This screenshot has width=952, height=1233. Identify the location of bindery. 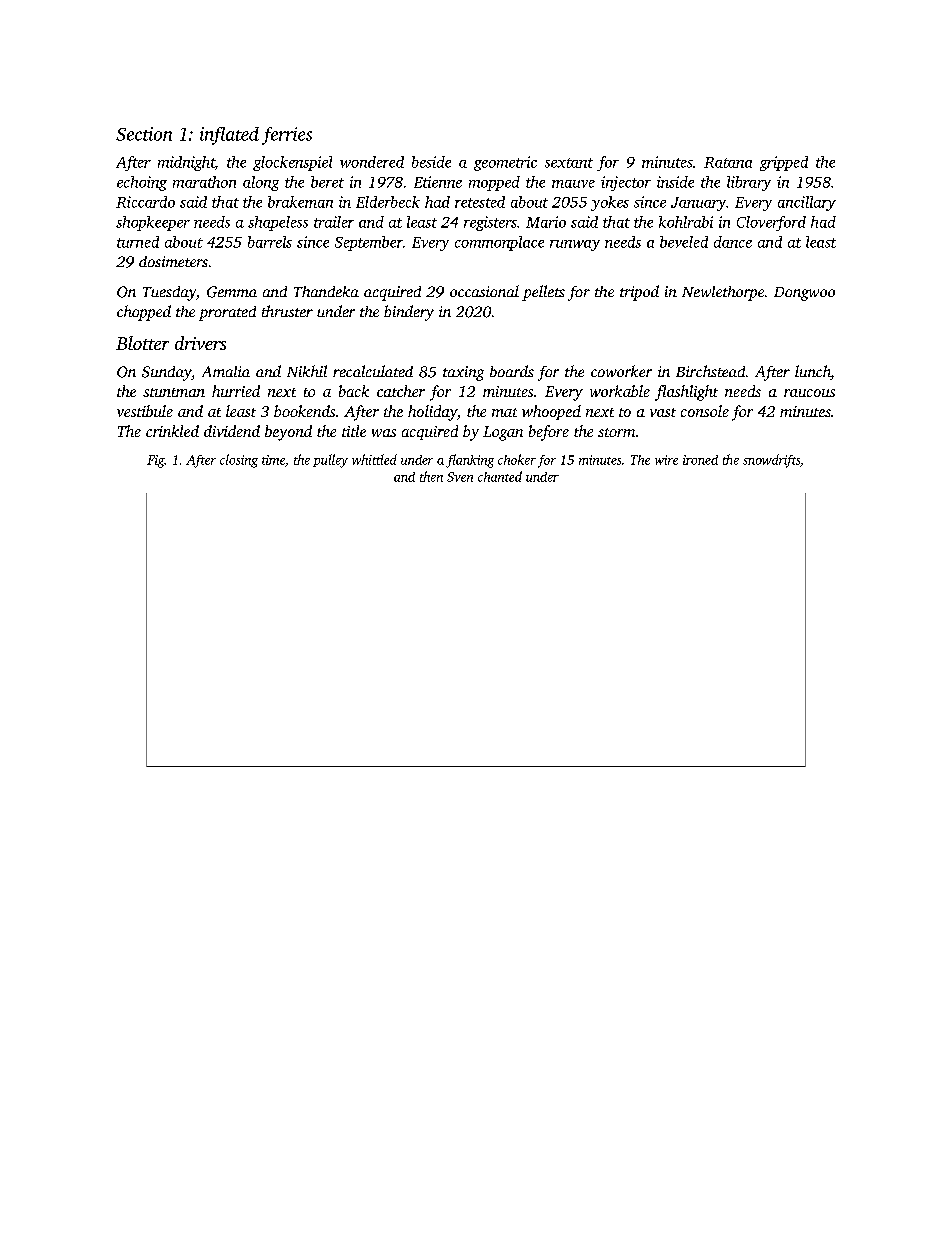
(409, 313).
